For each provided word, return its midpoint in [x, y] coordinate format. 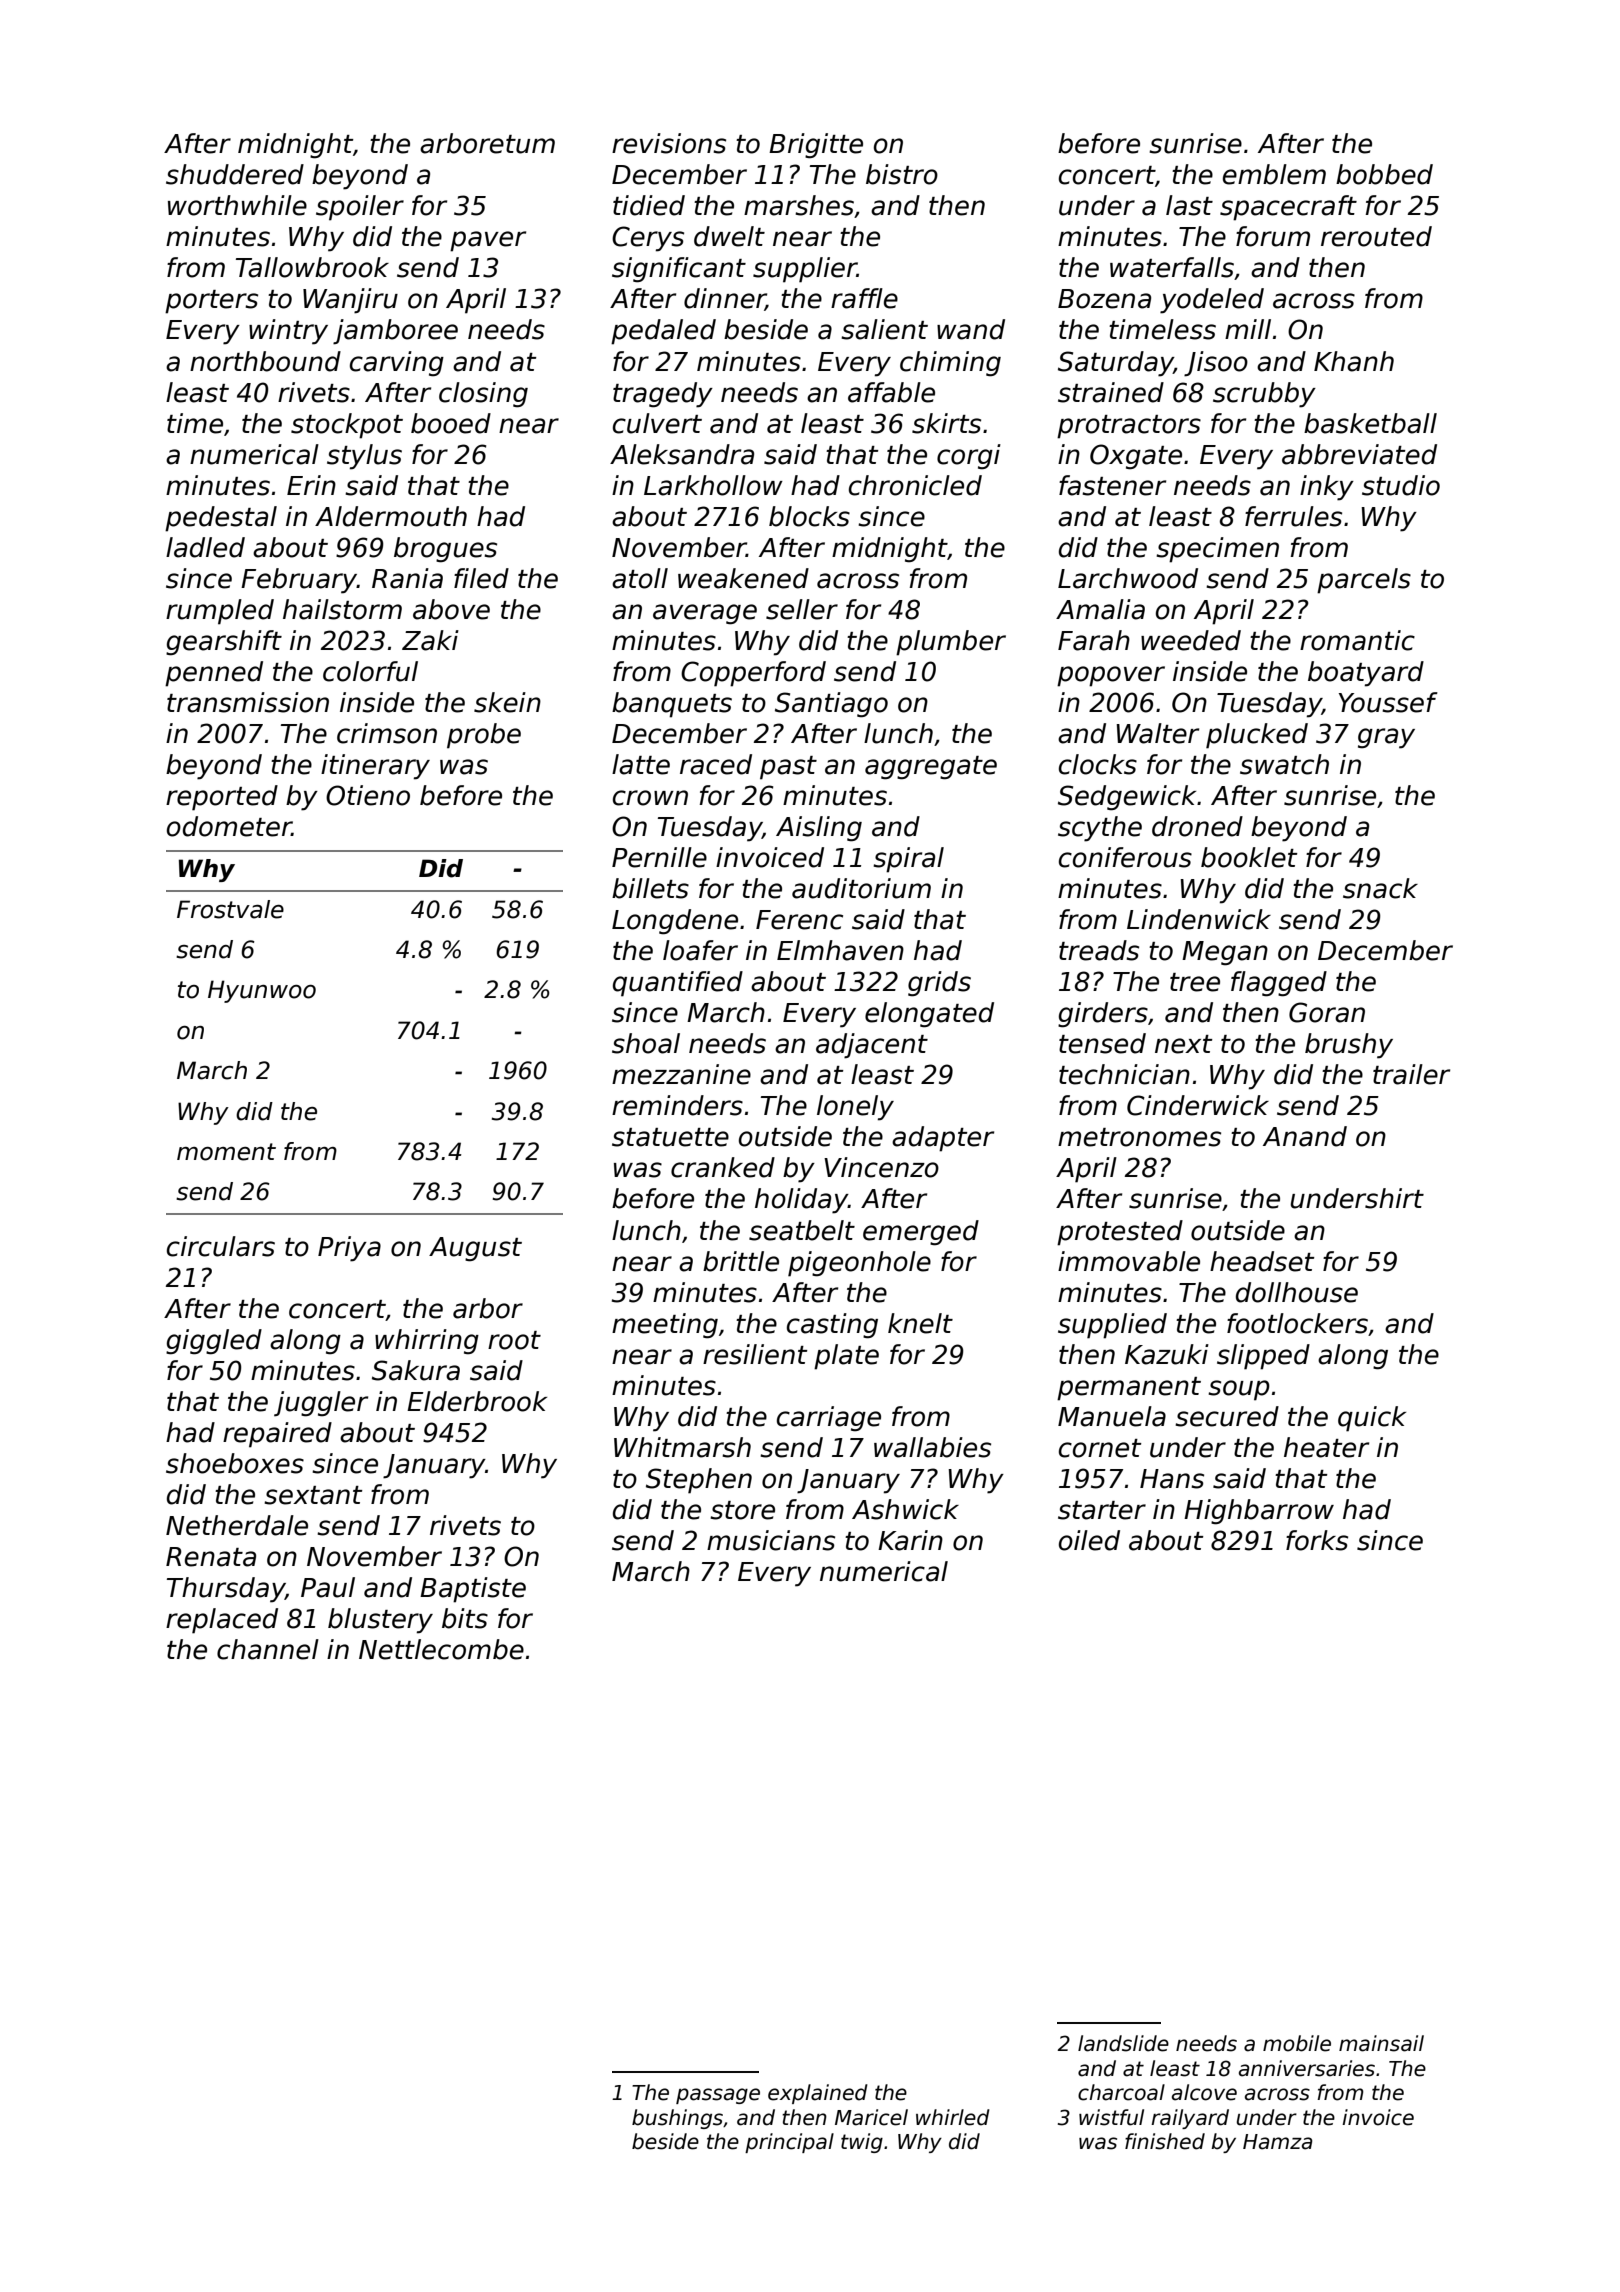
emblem [1274, 174]
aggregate [931, 768]
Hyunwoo [262, 991]
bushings [677, 2119]
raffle [864, 298]
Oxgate [1136, 457]
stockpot [347, 426]
